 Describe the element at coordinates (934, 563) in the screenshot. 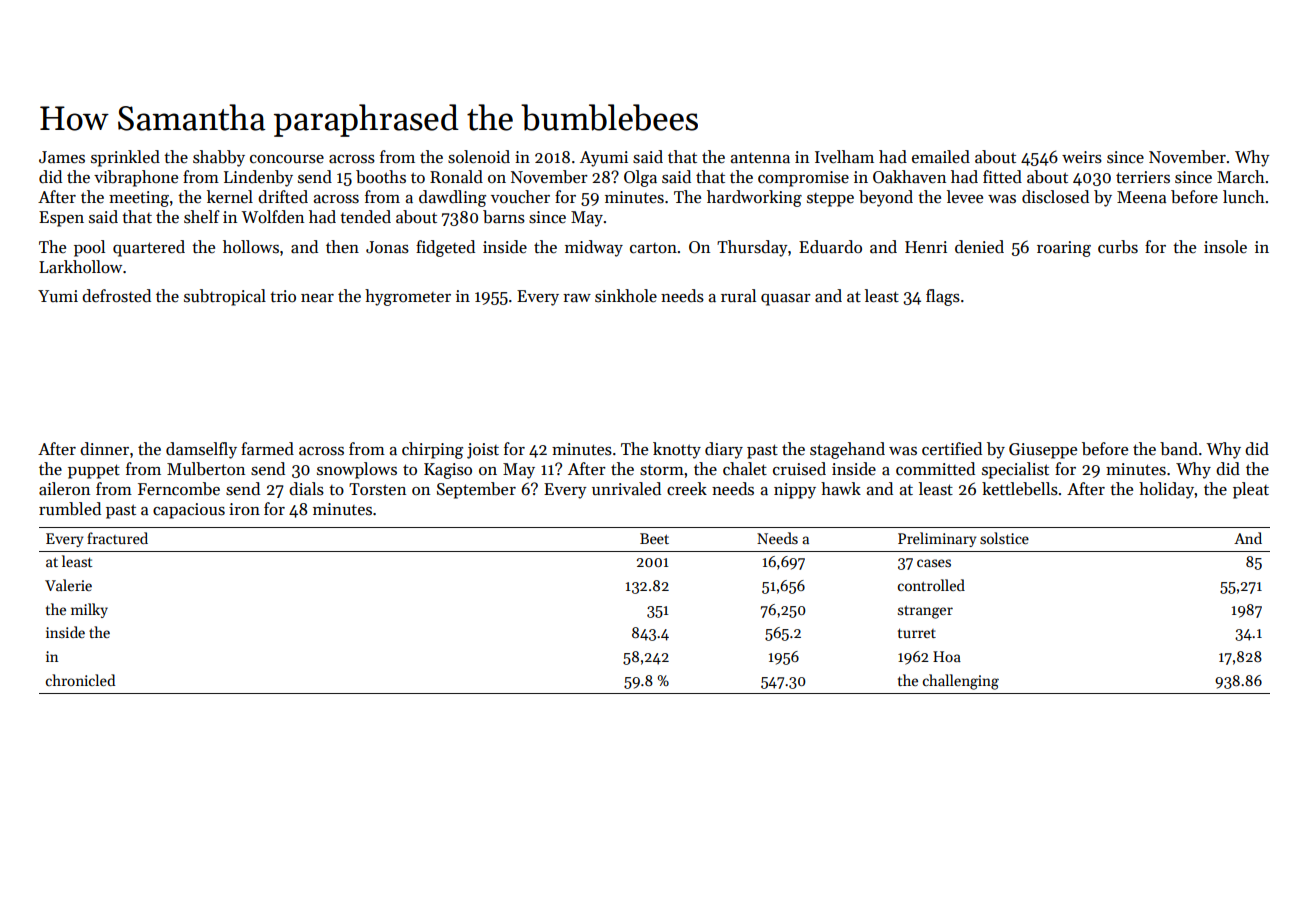

I see `cases` at that location.
